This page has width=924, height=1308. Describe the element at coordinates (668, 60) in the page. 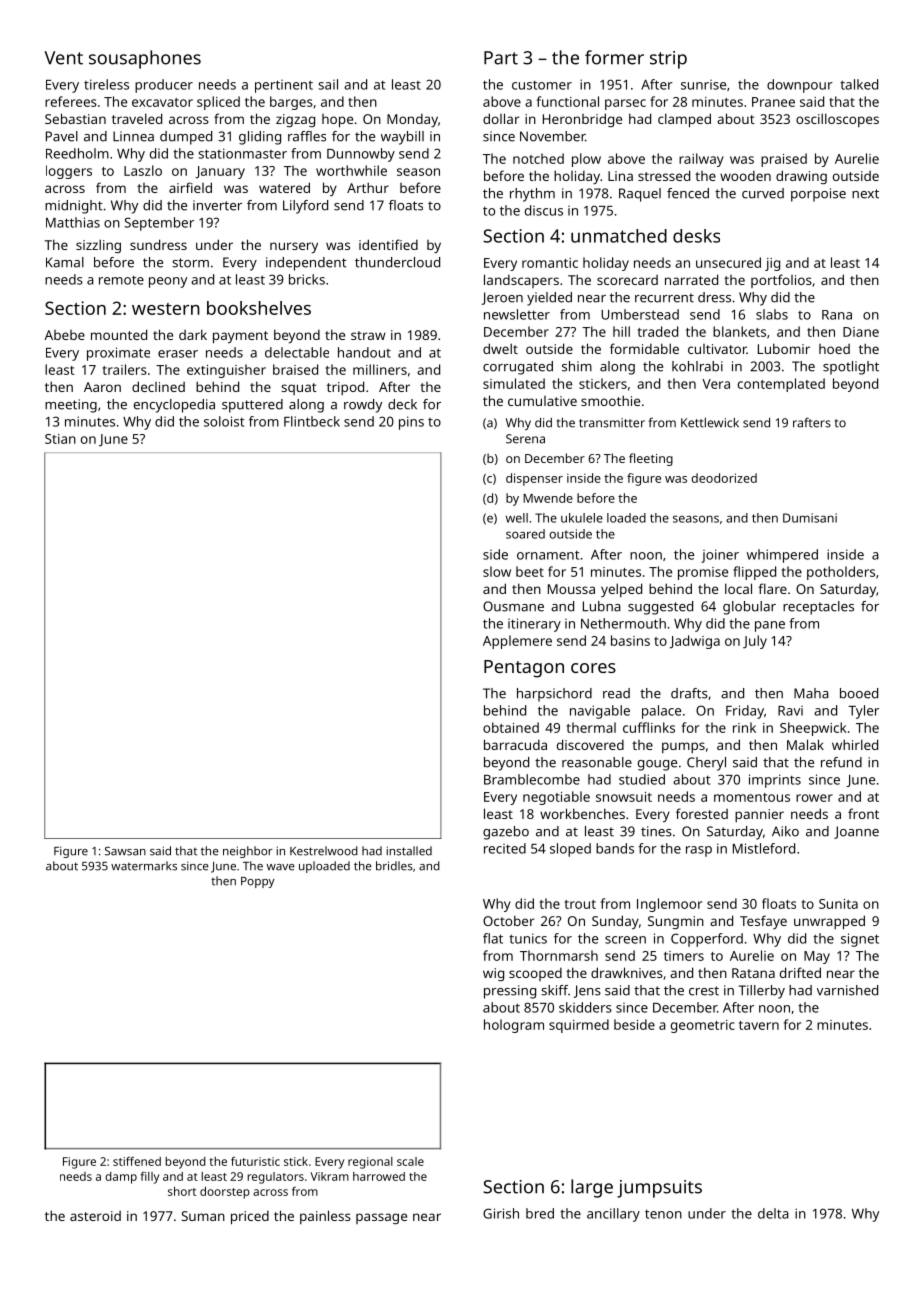

I see `strip` at that location.
